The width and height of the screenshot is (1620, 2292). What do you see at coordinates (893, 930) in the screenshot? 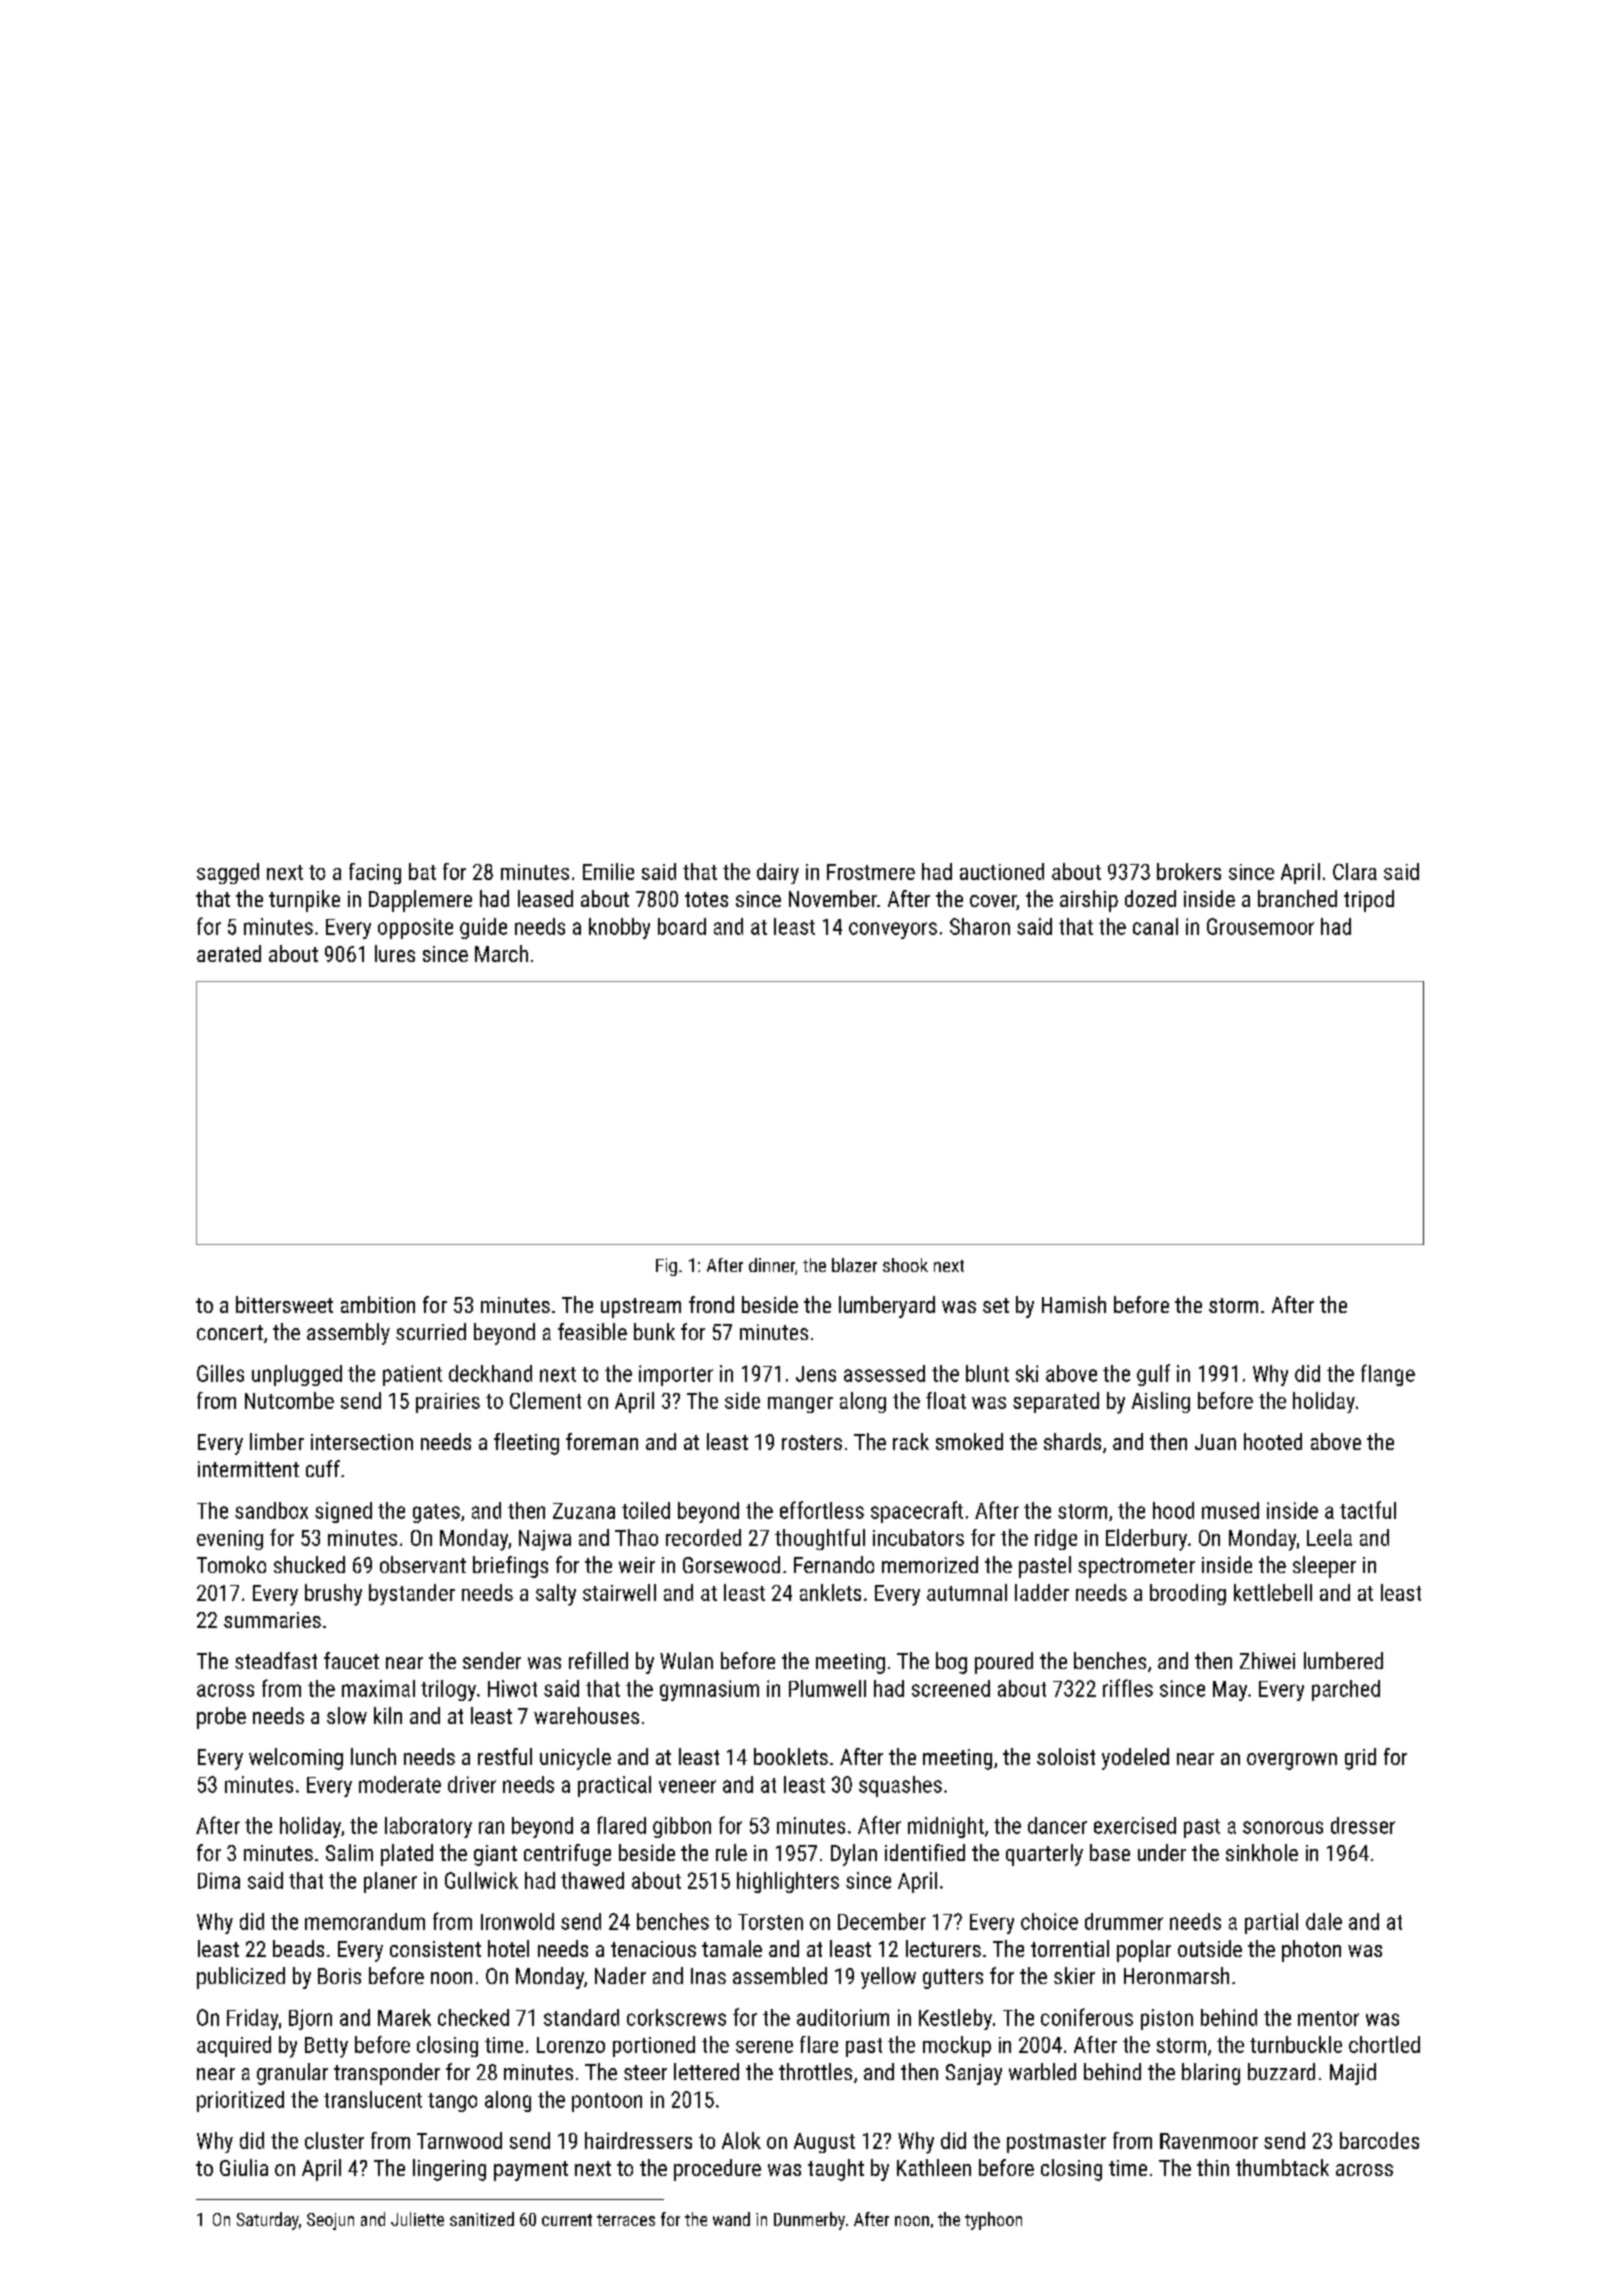
I see `conveyors` at bounding box center [893, 930].
